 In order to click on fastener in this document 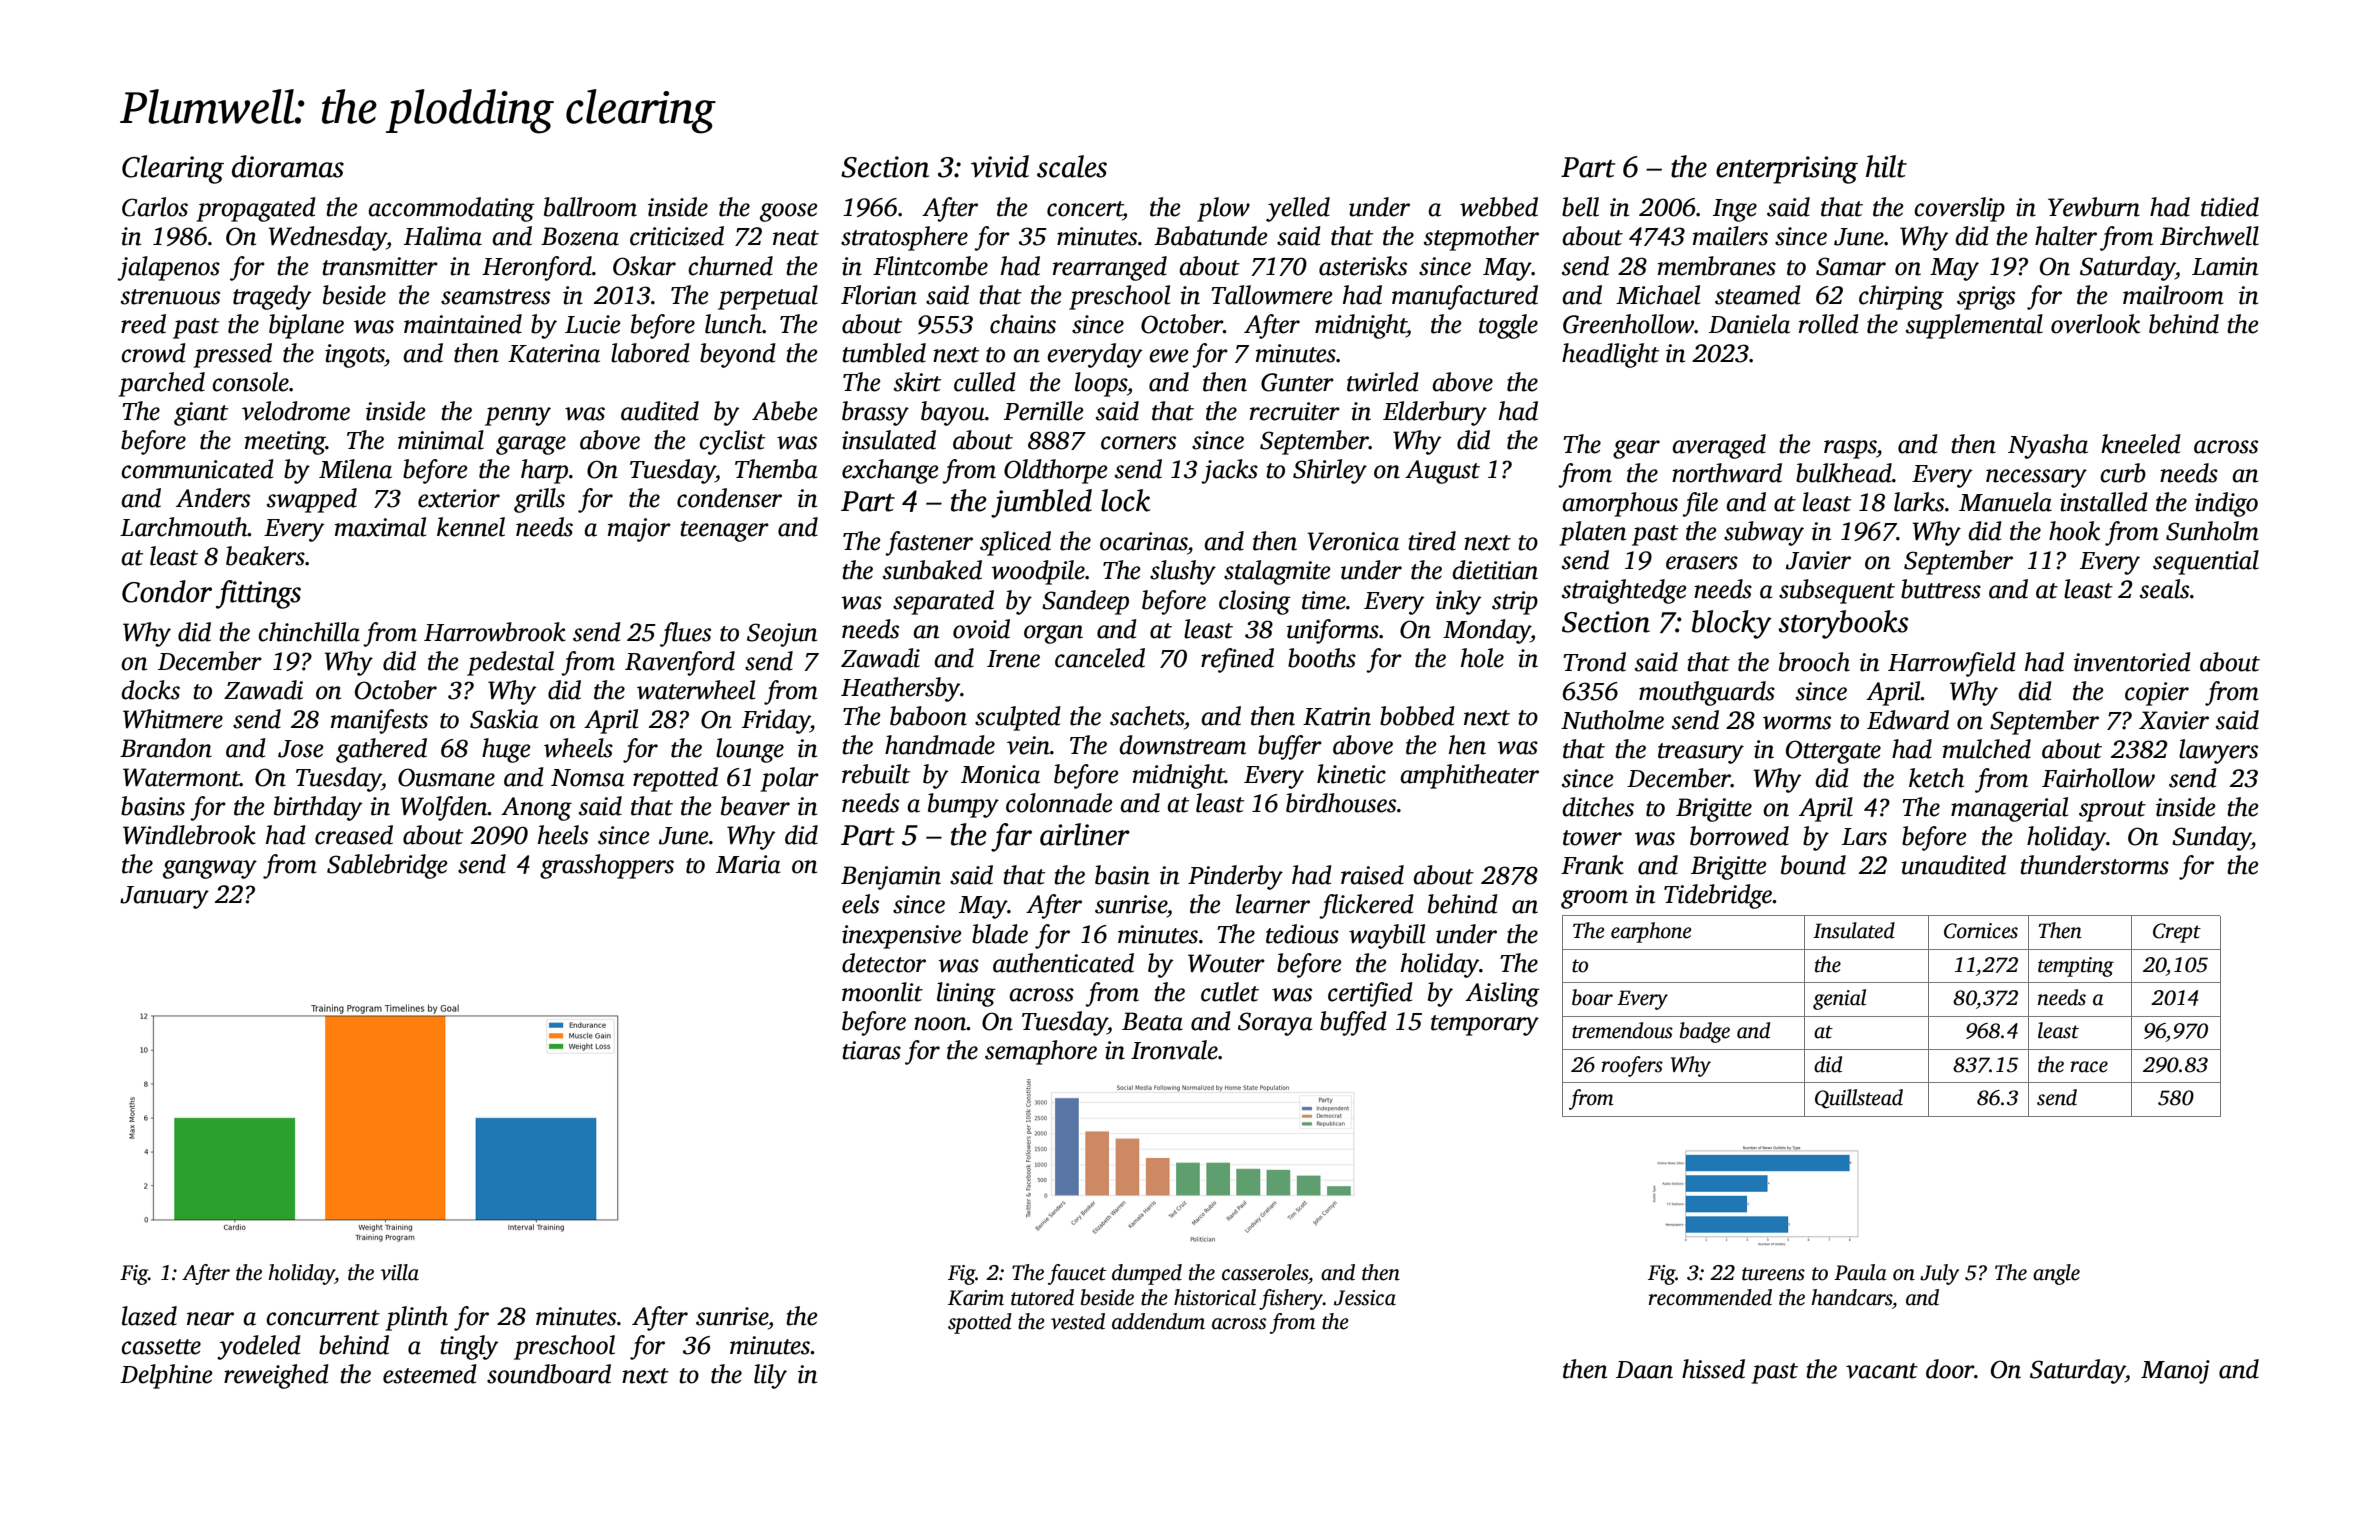, I will do `click(929, 543)`.
